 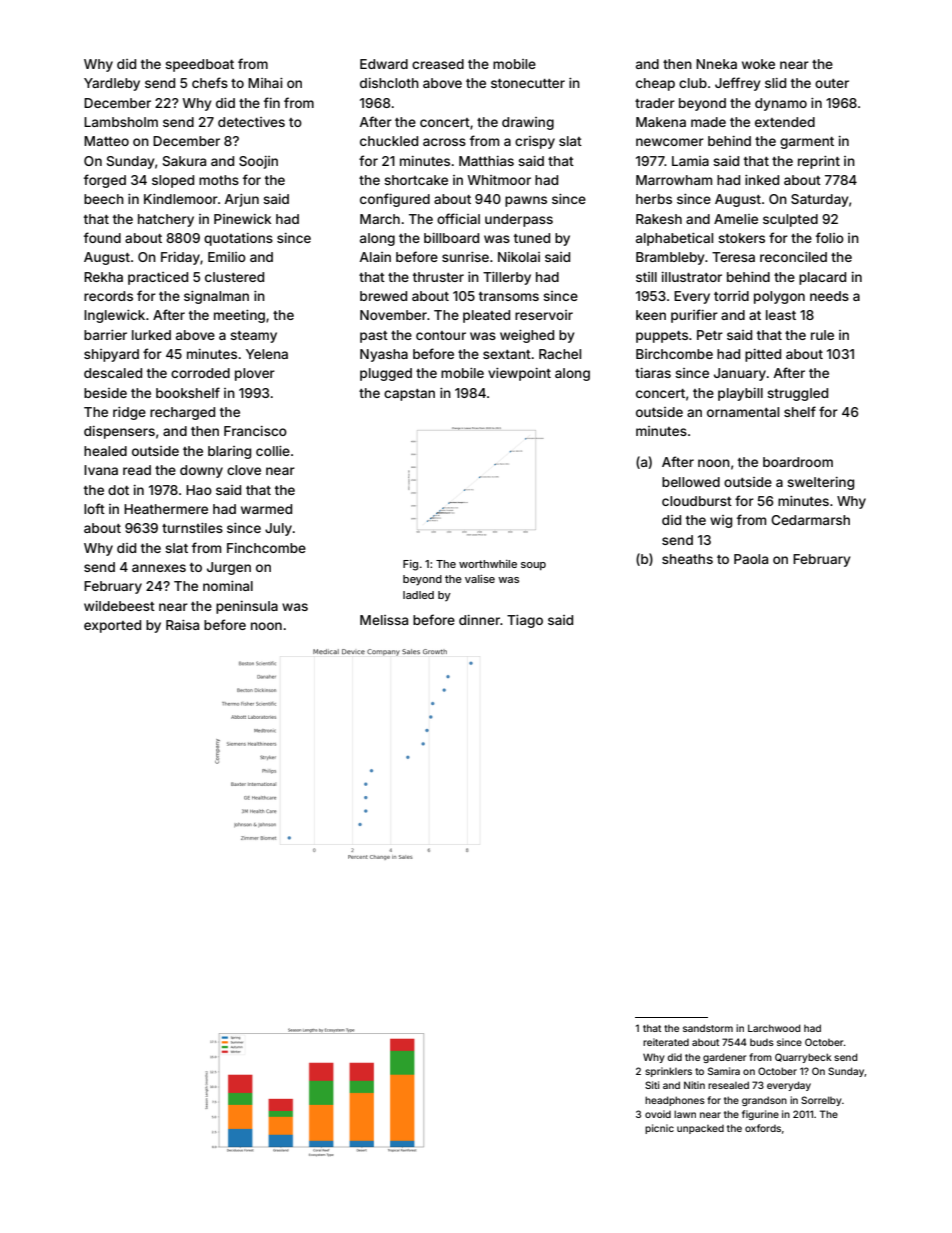 What do you see at coordinates (781, 104) in the page?
I see `dynamo` at bounding box center [781, 104].
